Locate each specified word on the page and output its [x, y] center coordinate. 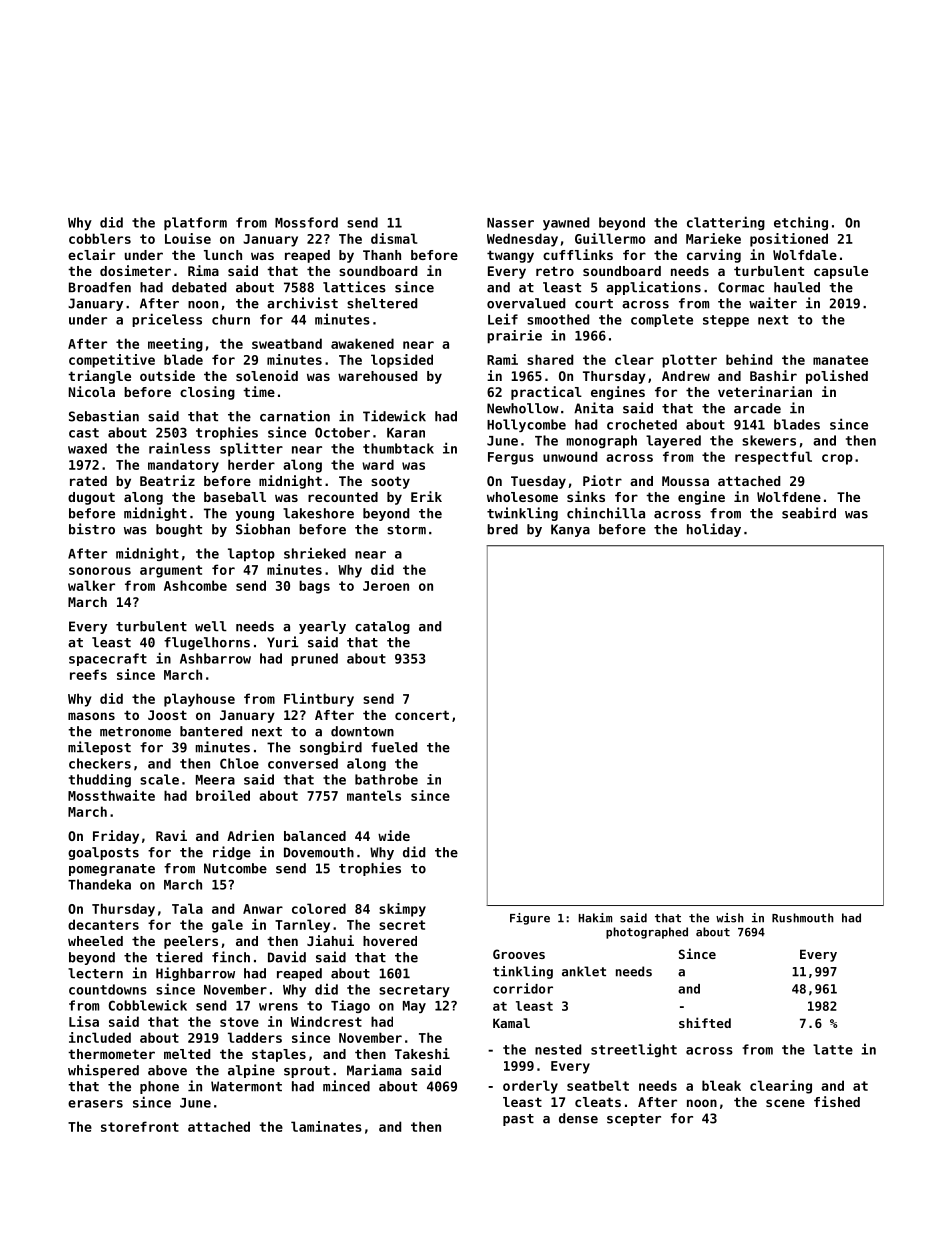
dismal [394, 238]
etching [801, 223]
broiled [223, 795]
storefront [140, 1126]
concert [422, 715]
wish [730, 918]
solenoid [267, 375]
